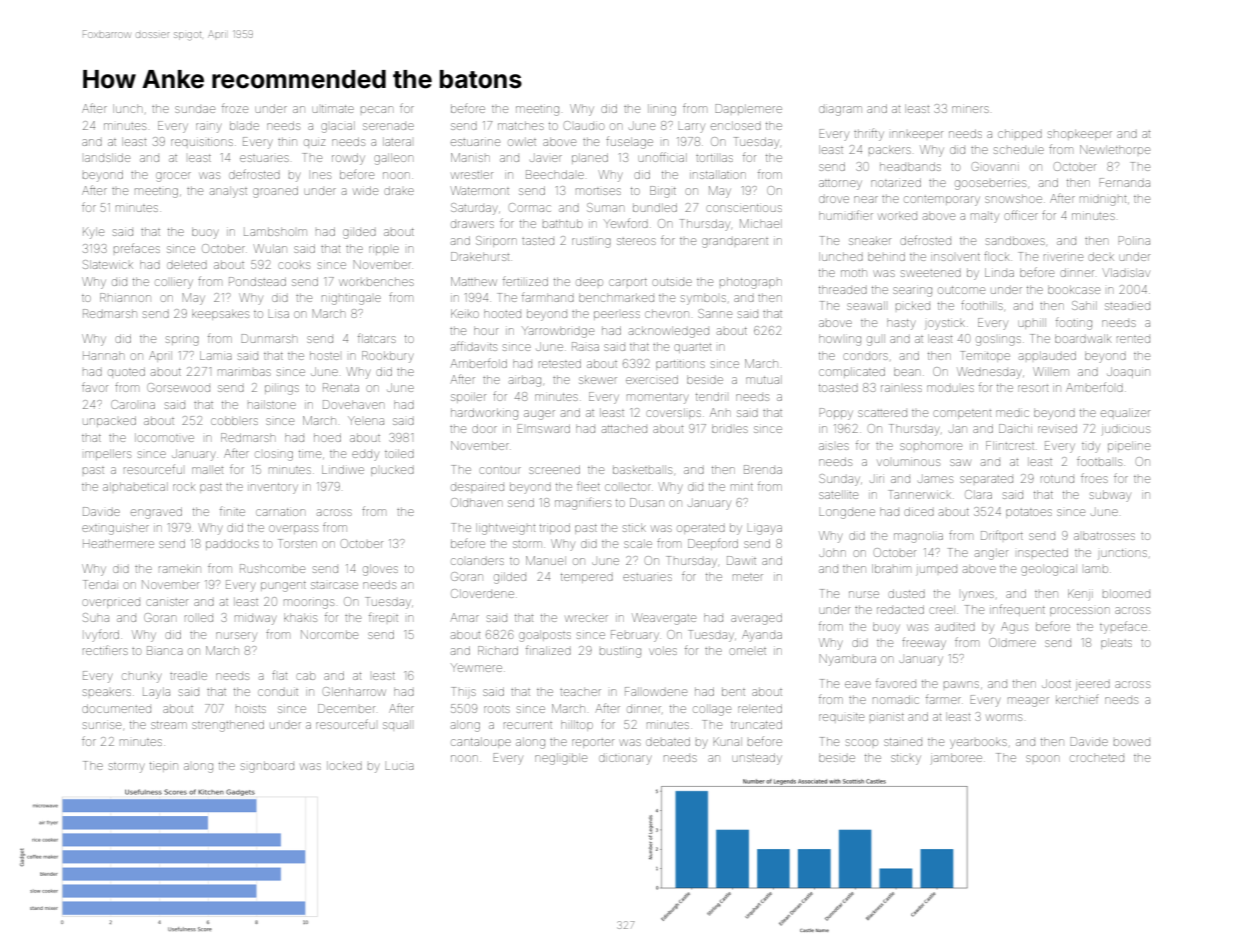  What do you see at coordinates (465, 313) in the screenshot?
I see `Keiko` at bounding box center [465, 313].
